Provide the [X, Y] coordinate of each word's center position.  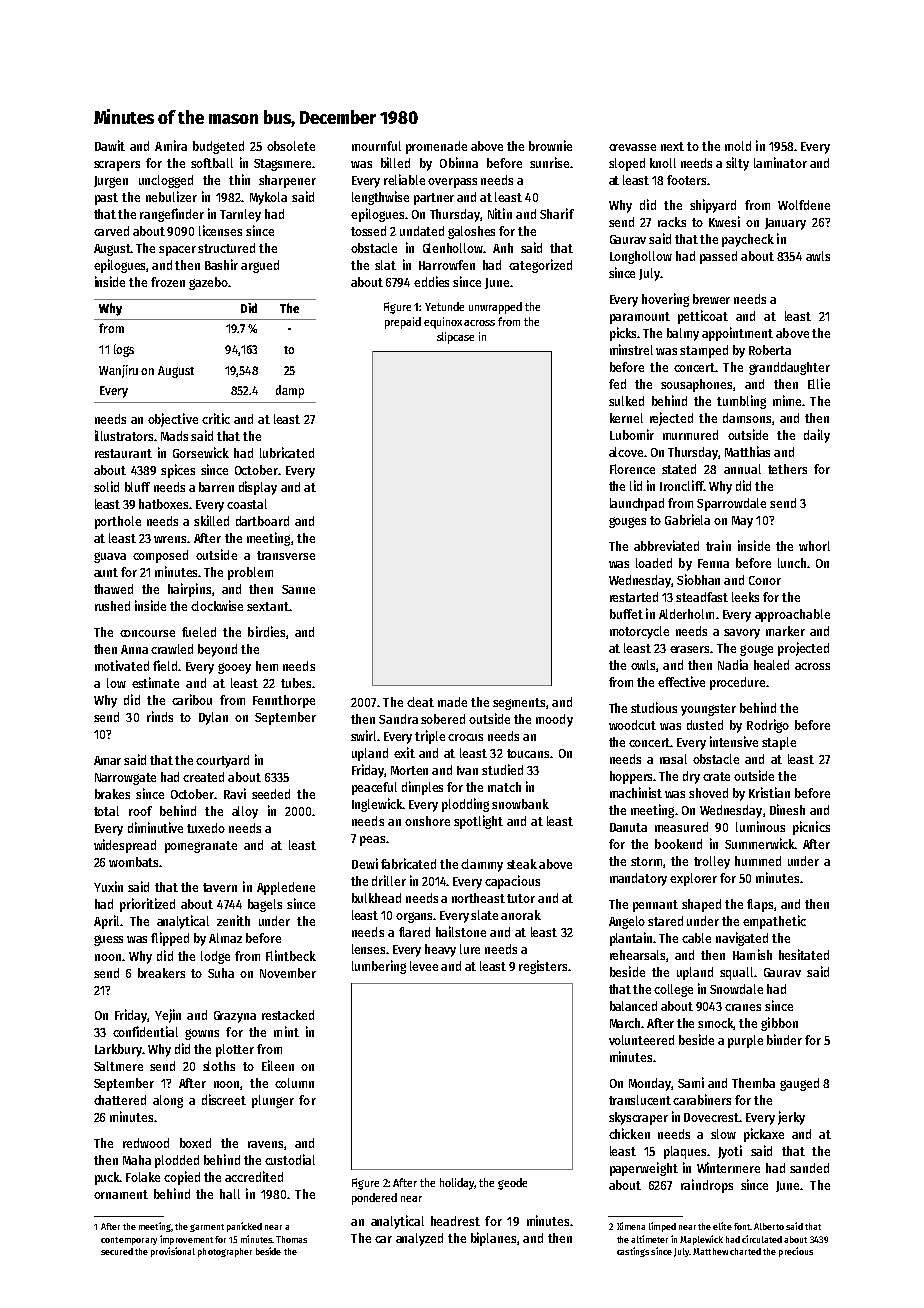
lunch [792, 563]
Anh [503, 248]
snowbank [520, 804]
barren [216, 487]
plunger [273, 1101]
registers [543, 967]
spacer [177, 251]
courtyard [222, 761]
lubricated [287, 452]
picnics [811, 828]
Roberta [770, 350]
